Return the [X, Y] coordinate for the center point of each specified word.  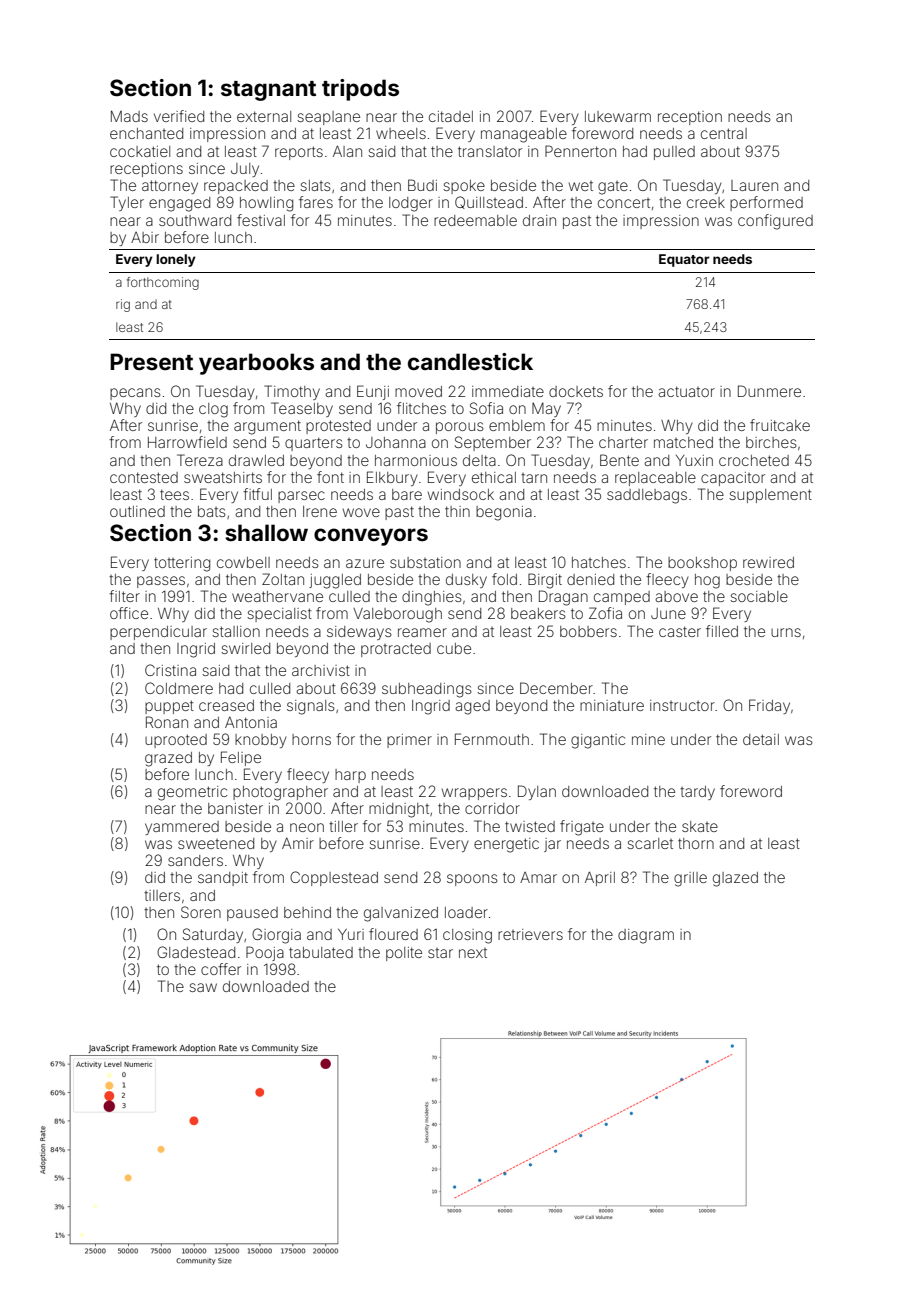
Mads [129, 116]
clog [213, 410]
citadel [451, 116]
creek [706, 202]
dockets [576, 391]
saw [203, 987]
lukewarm [618, 116]
